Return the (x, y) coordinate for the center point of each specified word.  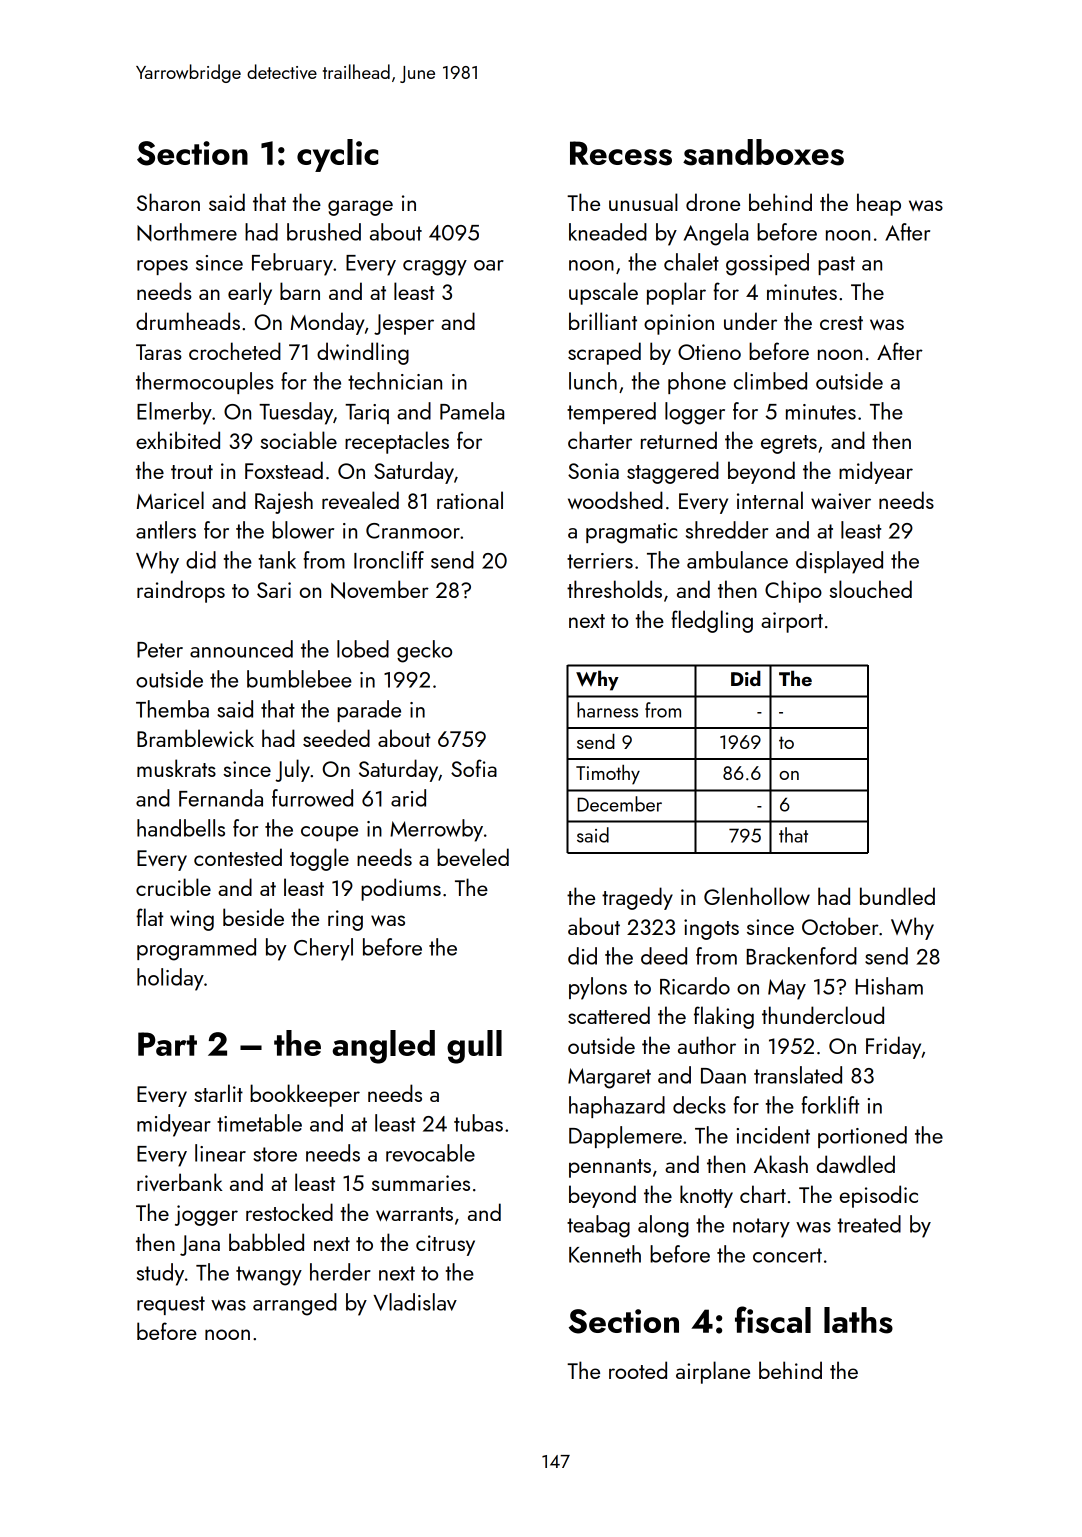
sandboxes (763, 152)
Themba (172, 709)
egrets (789, 444)
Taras (159, 352)
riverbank (180, 1182)
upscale (603, 293)
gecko (424, 651)
